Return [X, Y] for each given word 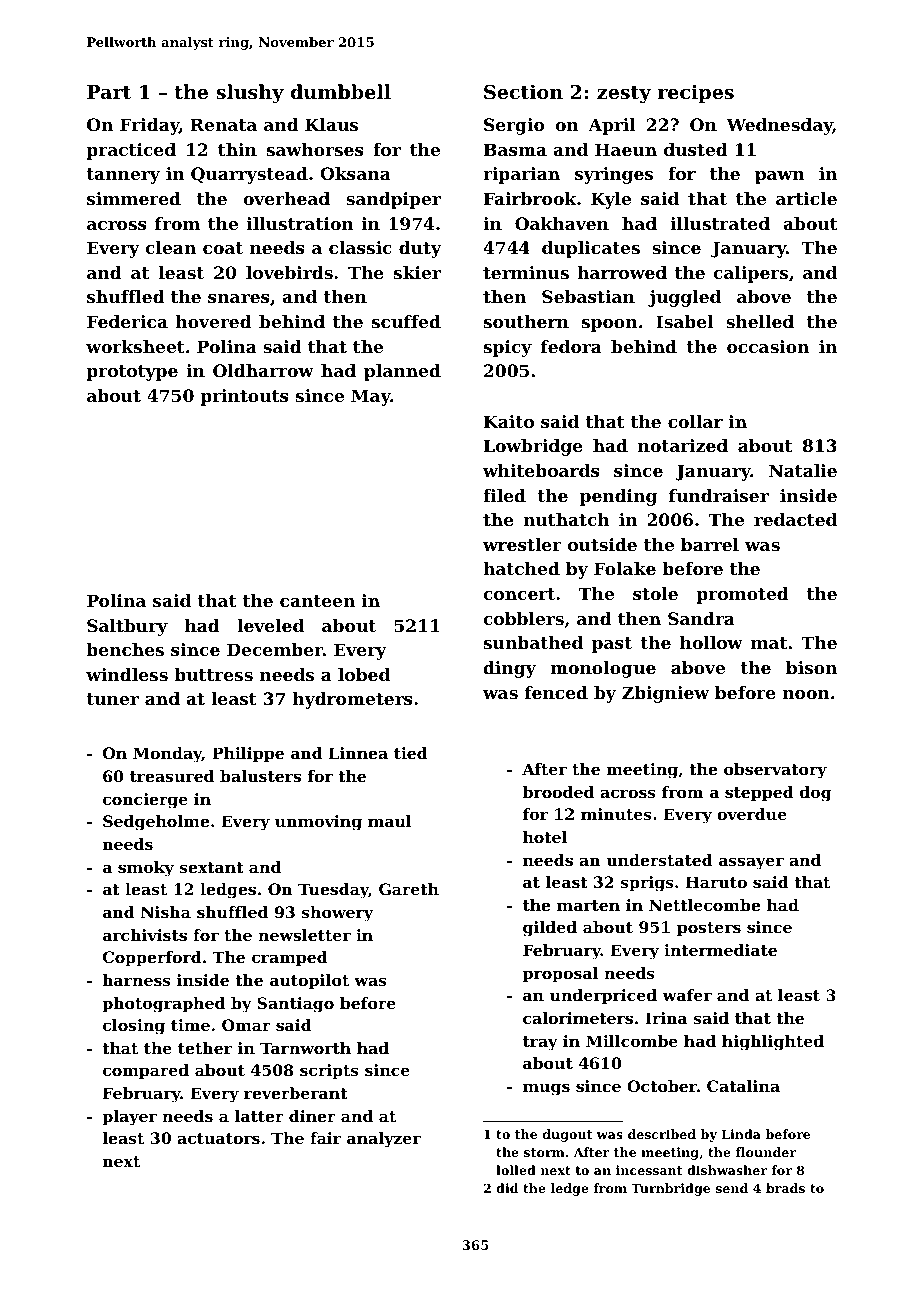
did [507, 1188]
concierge [145, 801]
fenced [556, 692]
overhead [286, 198]
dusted [696, 149]
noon [806, 694]
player [129, 1118]
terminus [526, 272]
